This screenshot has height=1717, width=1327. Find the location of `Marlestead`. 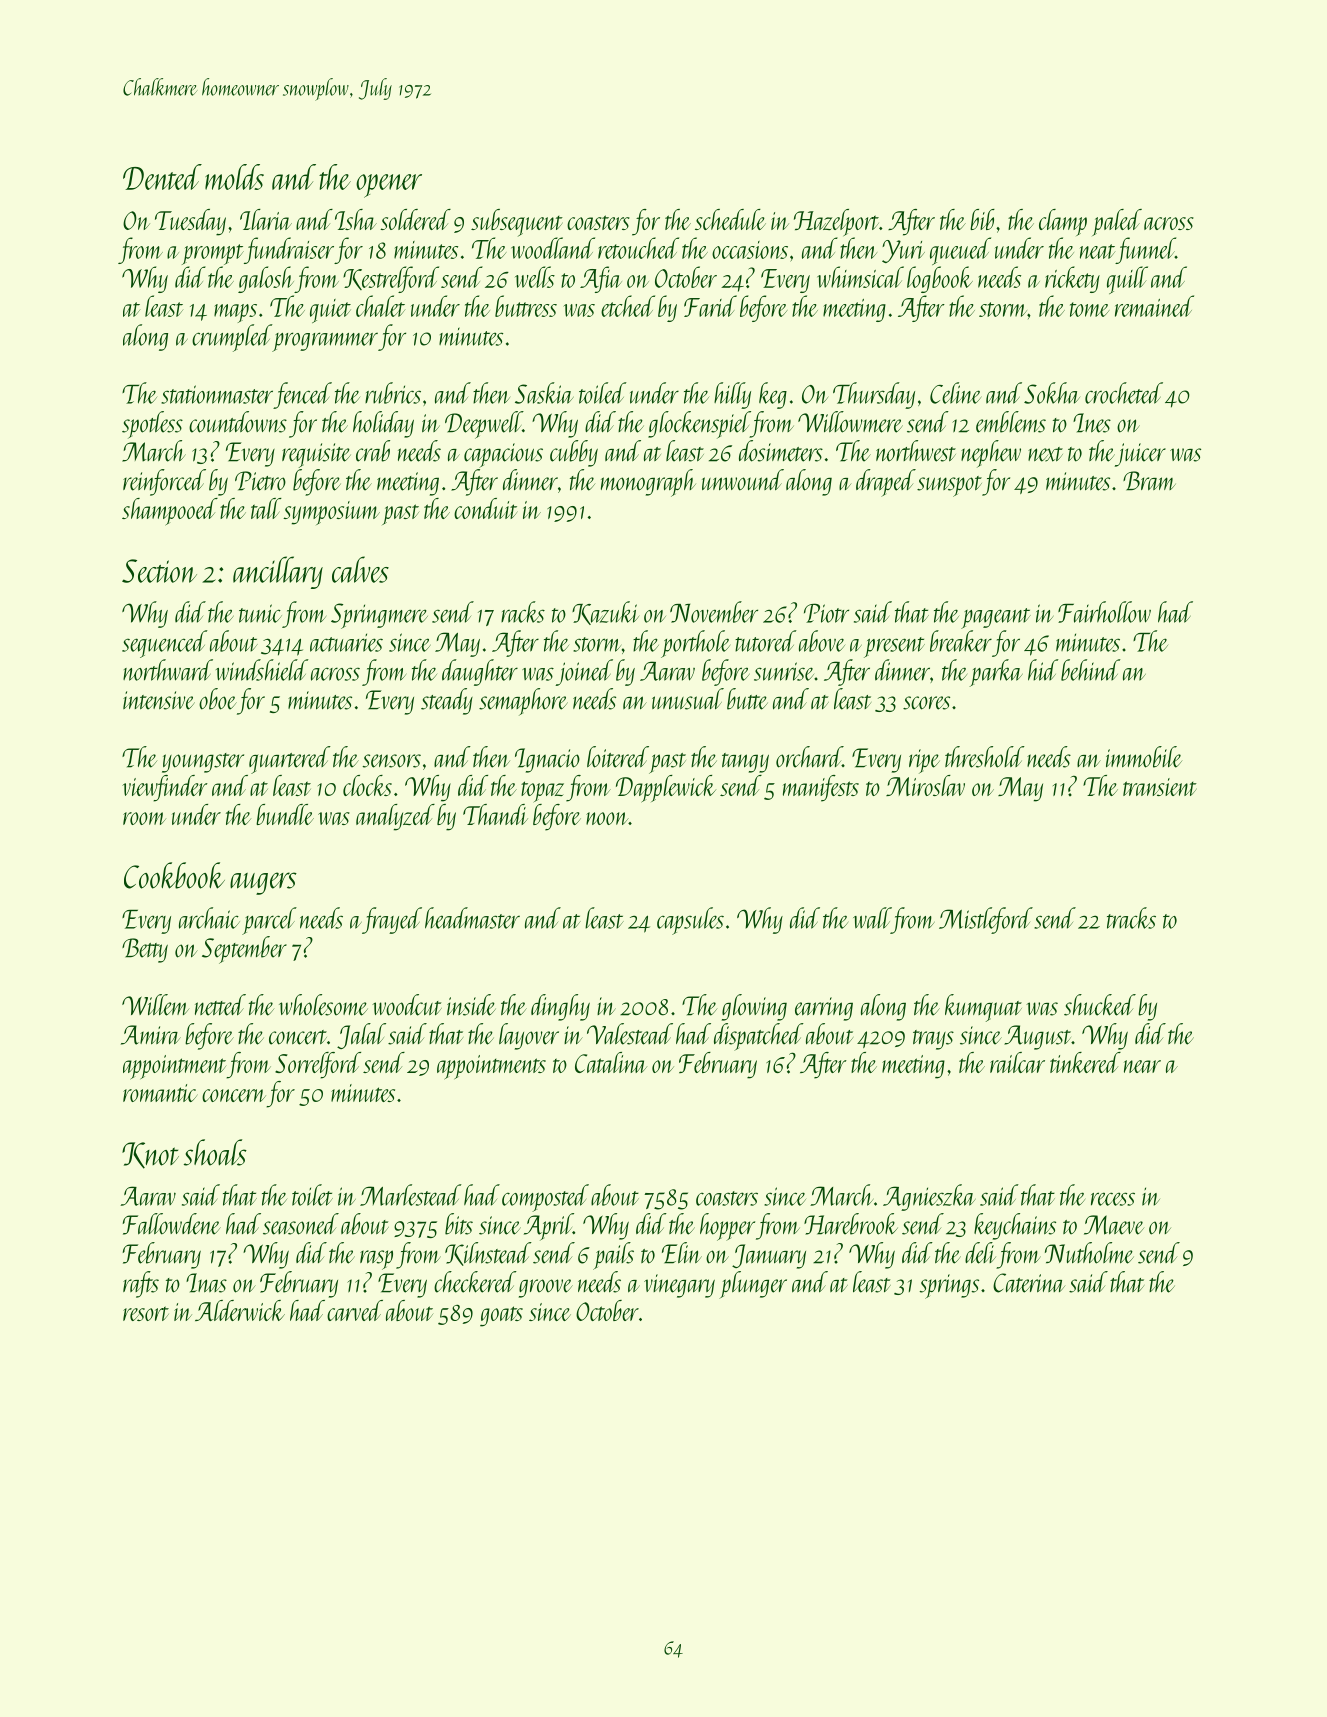

Marlestead is located at coordinates (410, 1195).
